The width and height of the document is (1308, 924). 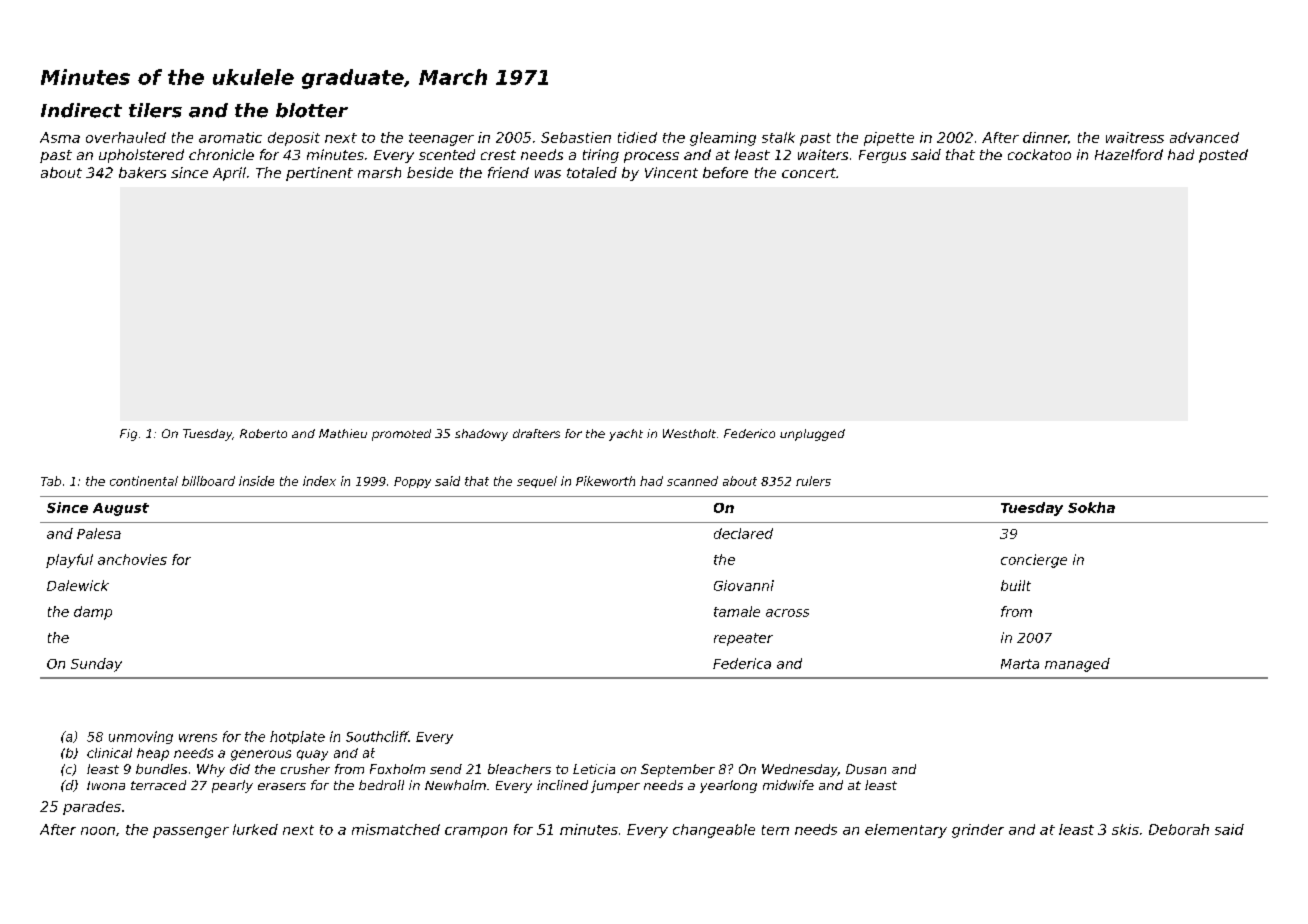 What do you see at coordinates (312, 110) in the document?
I see `blotter` at bounding box center [312, 110].
